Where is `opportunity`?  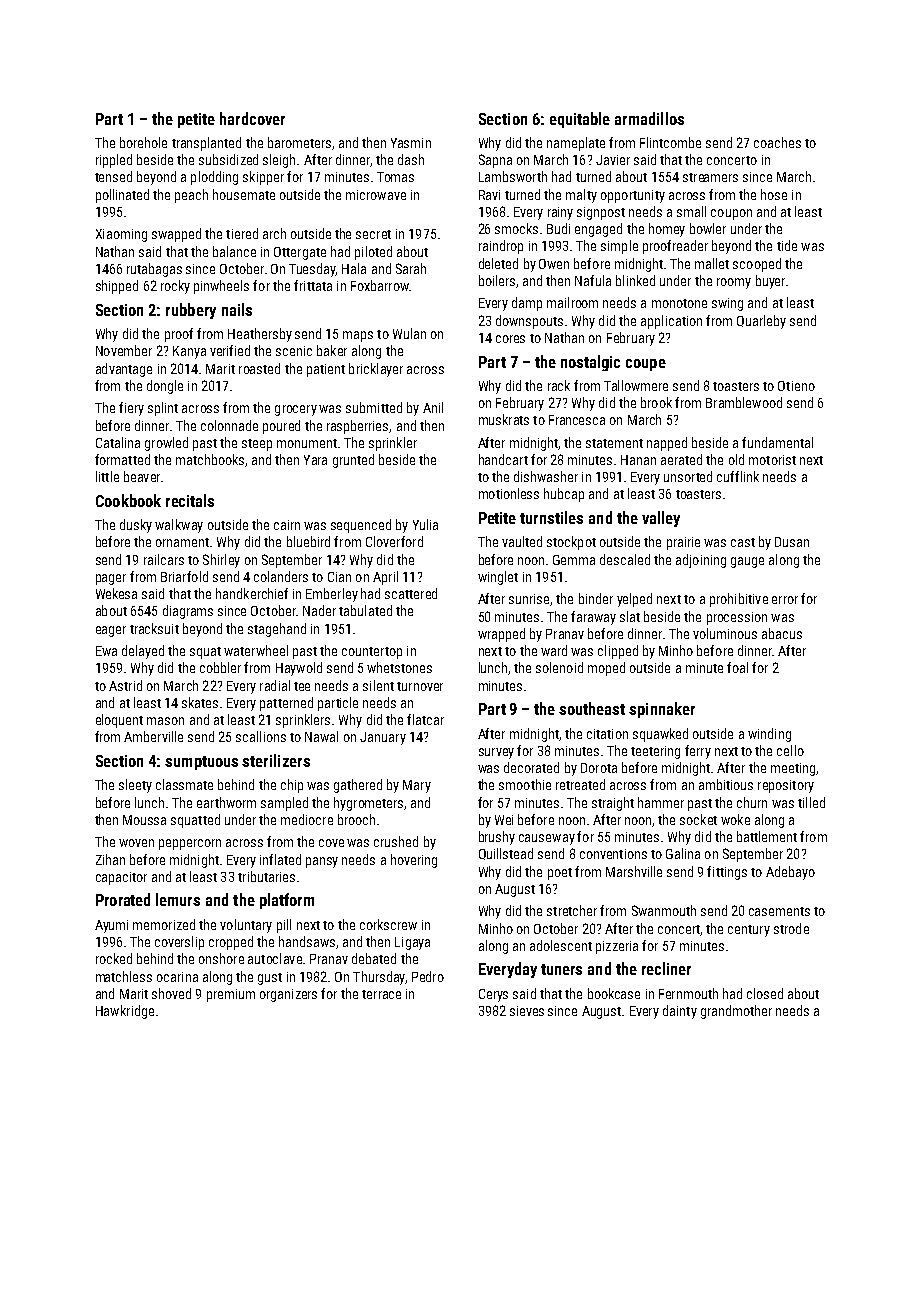
opportunity is located at coordinates (633, 196).
